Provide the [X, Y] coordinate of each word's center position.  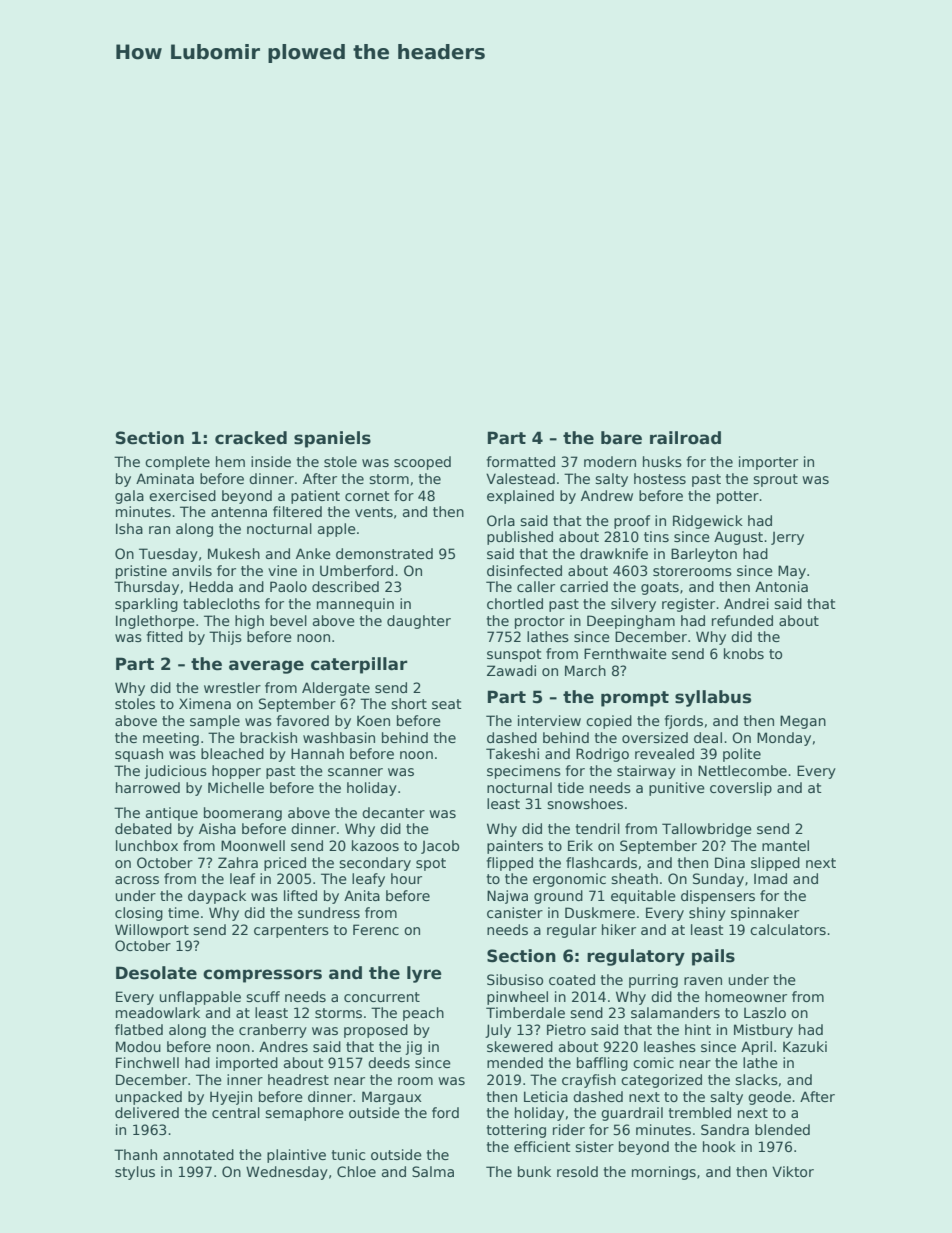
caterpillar [359, 665]
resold [577, 1171]
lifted [300, 895]
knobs [744, 653]
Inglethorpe [155, 622]
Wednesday [287, 1173]
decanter [393, 812]
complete [177, 463]
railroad [685, 438]
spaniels [332, 439]
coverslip [741, 789]
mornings [664, 1173]
